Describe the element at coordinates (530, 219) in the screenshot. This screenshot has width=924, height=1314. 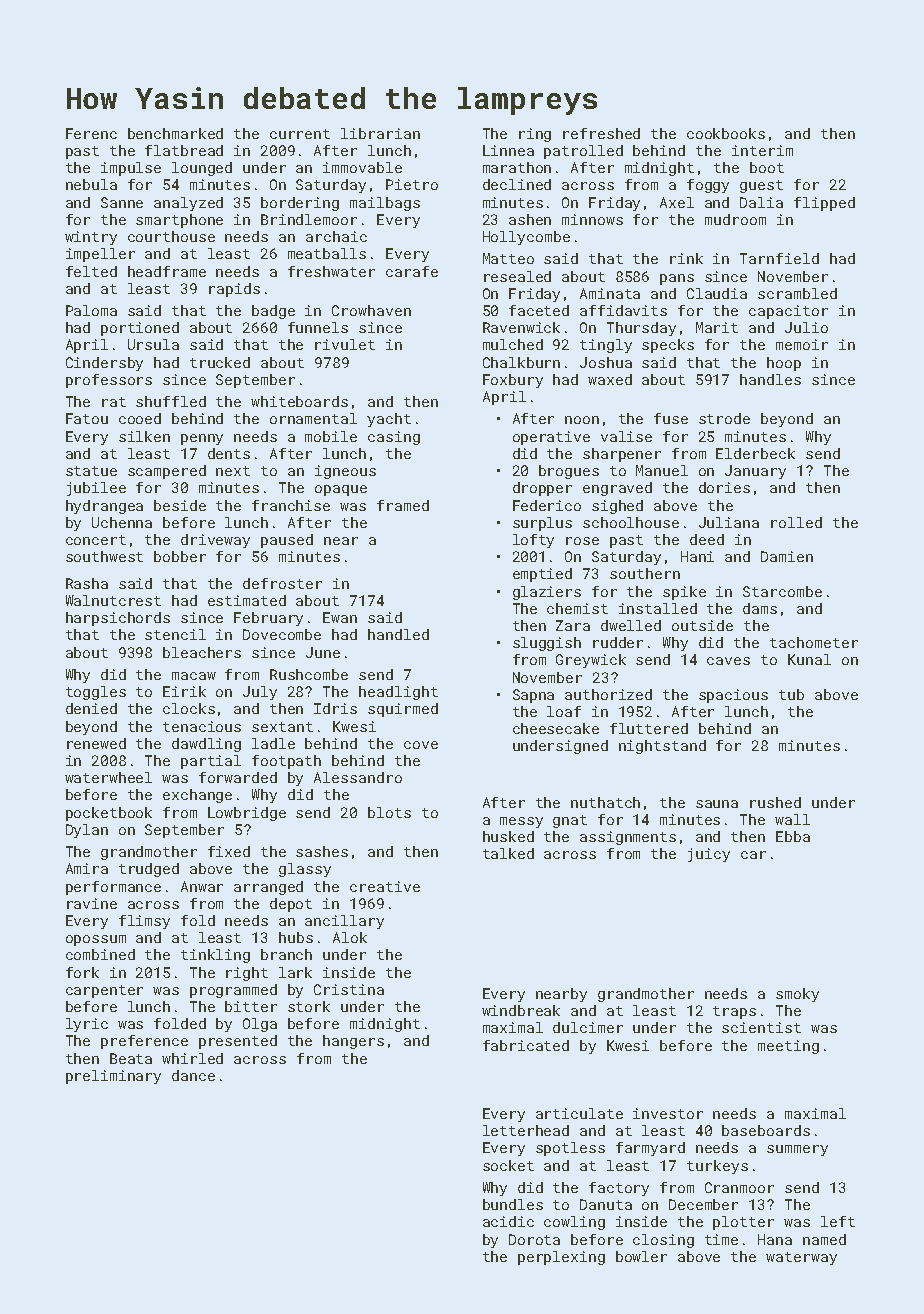
I see `ashen` at that location.
